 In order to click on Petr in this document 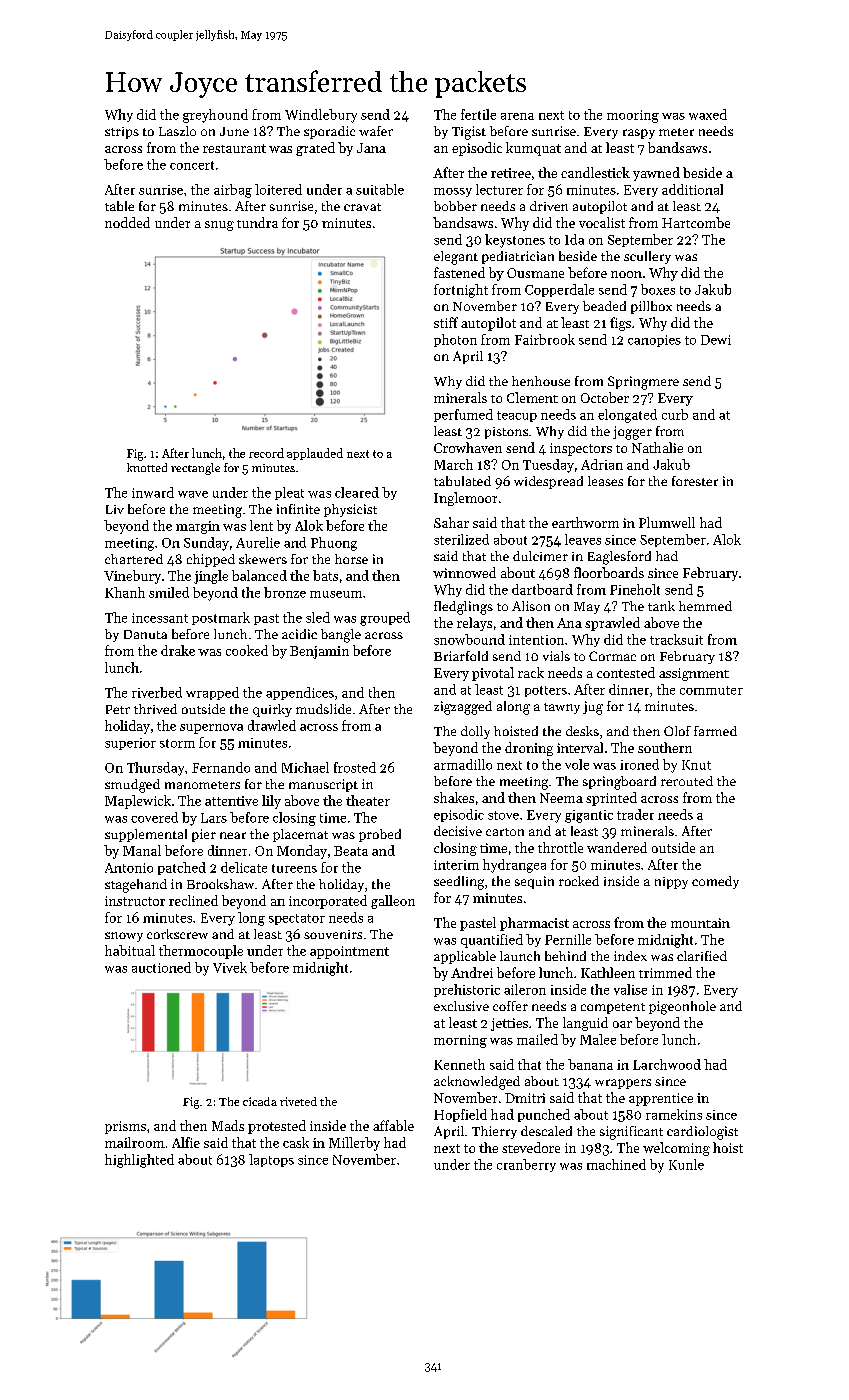, I will do `click(118, 709)`.
